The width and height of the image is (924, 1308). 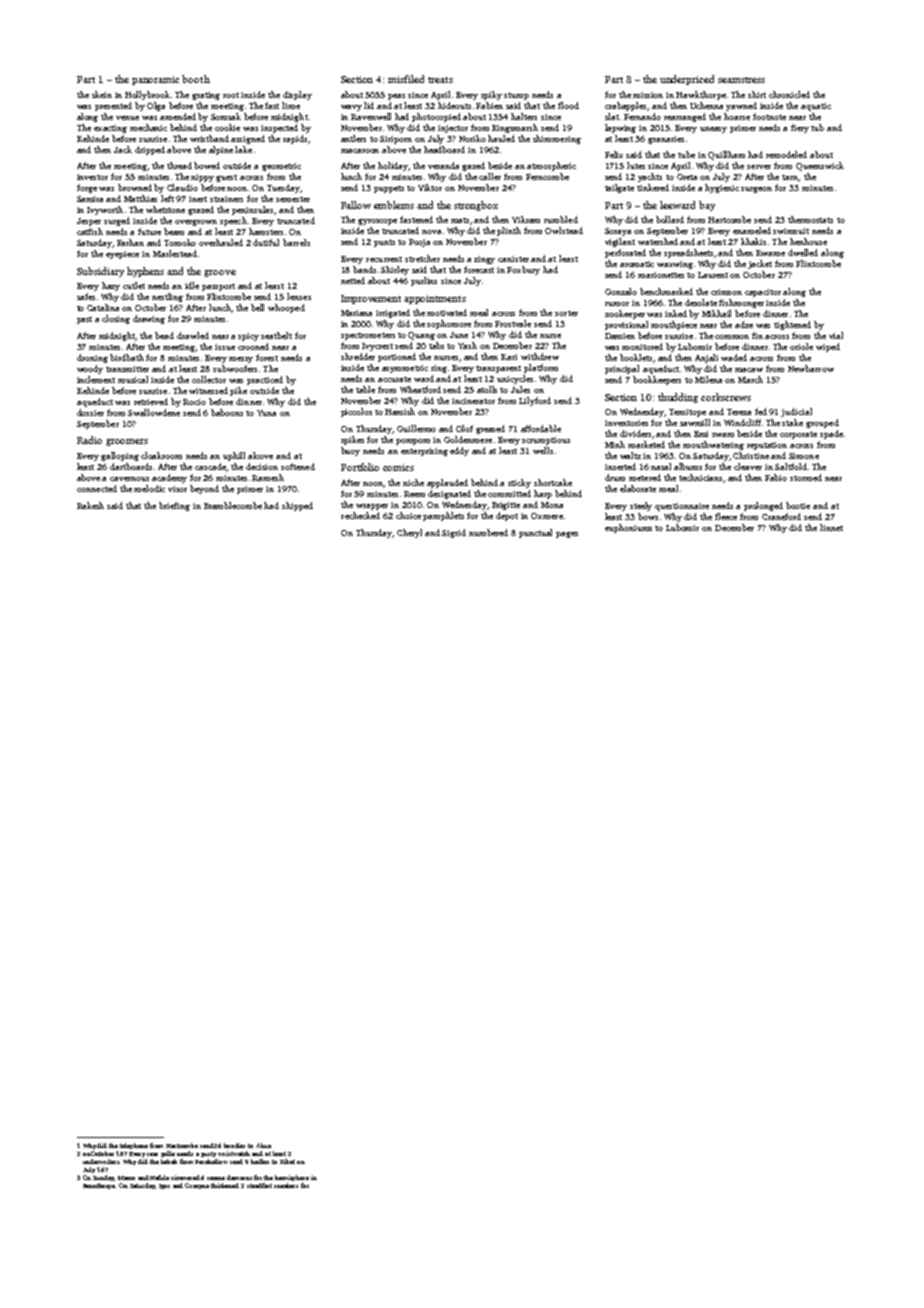 I want to click on hyphens, so click(x=145, y=272).
